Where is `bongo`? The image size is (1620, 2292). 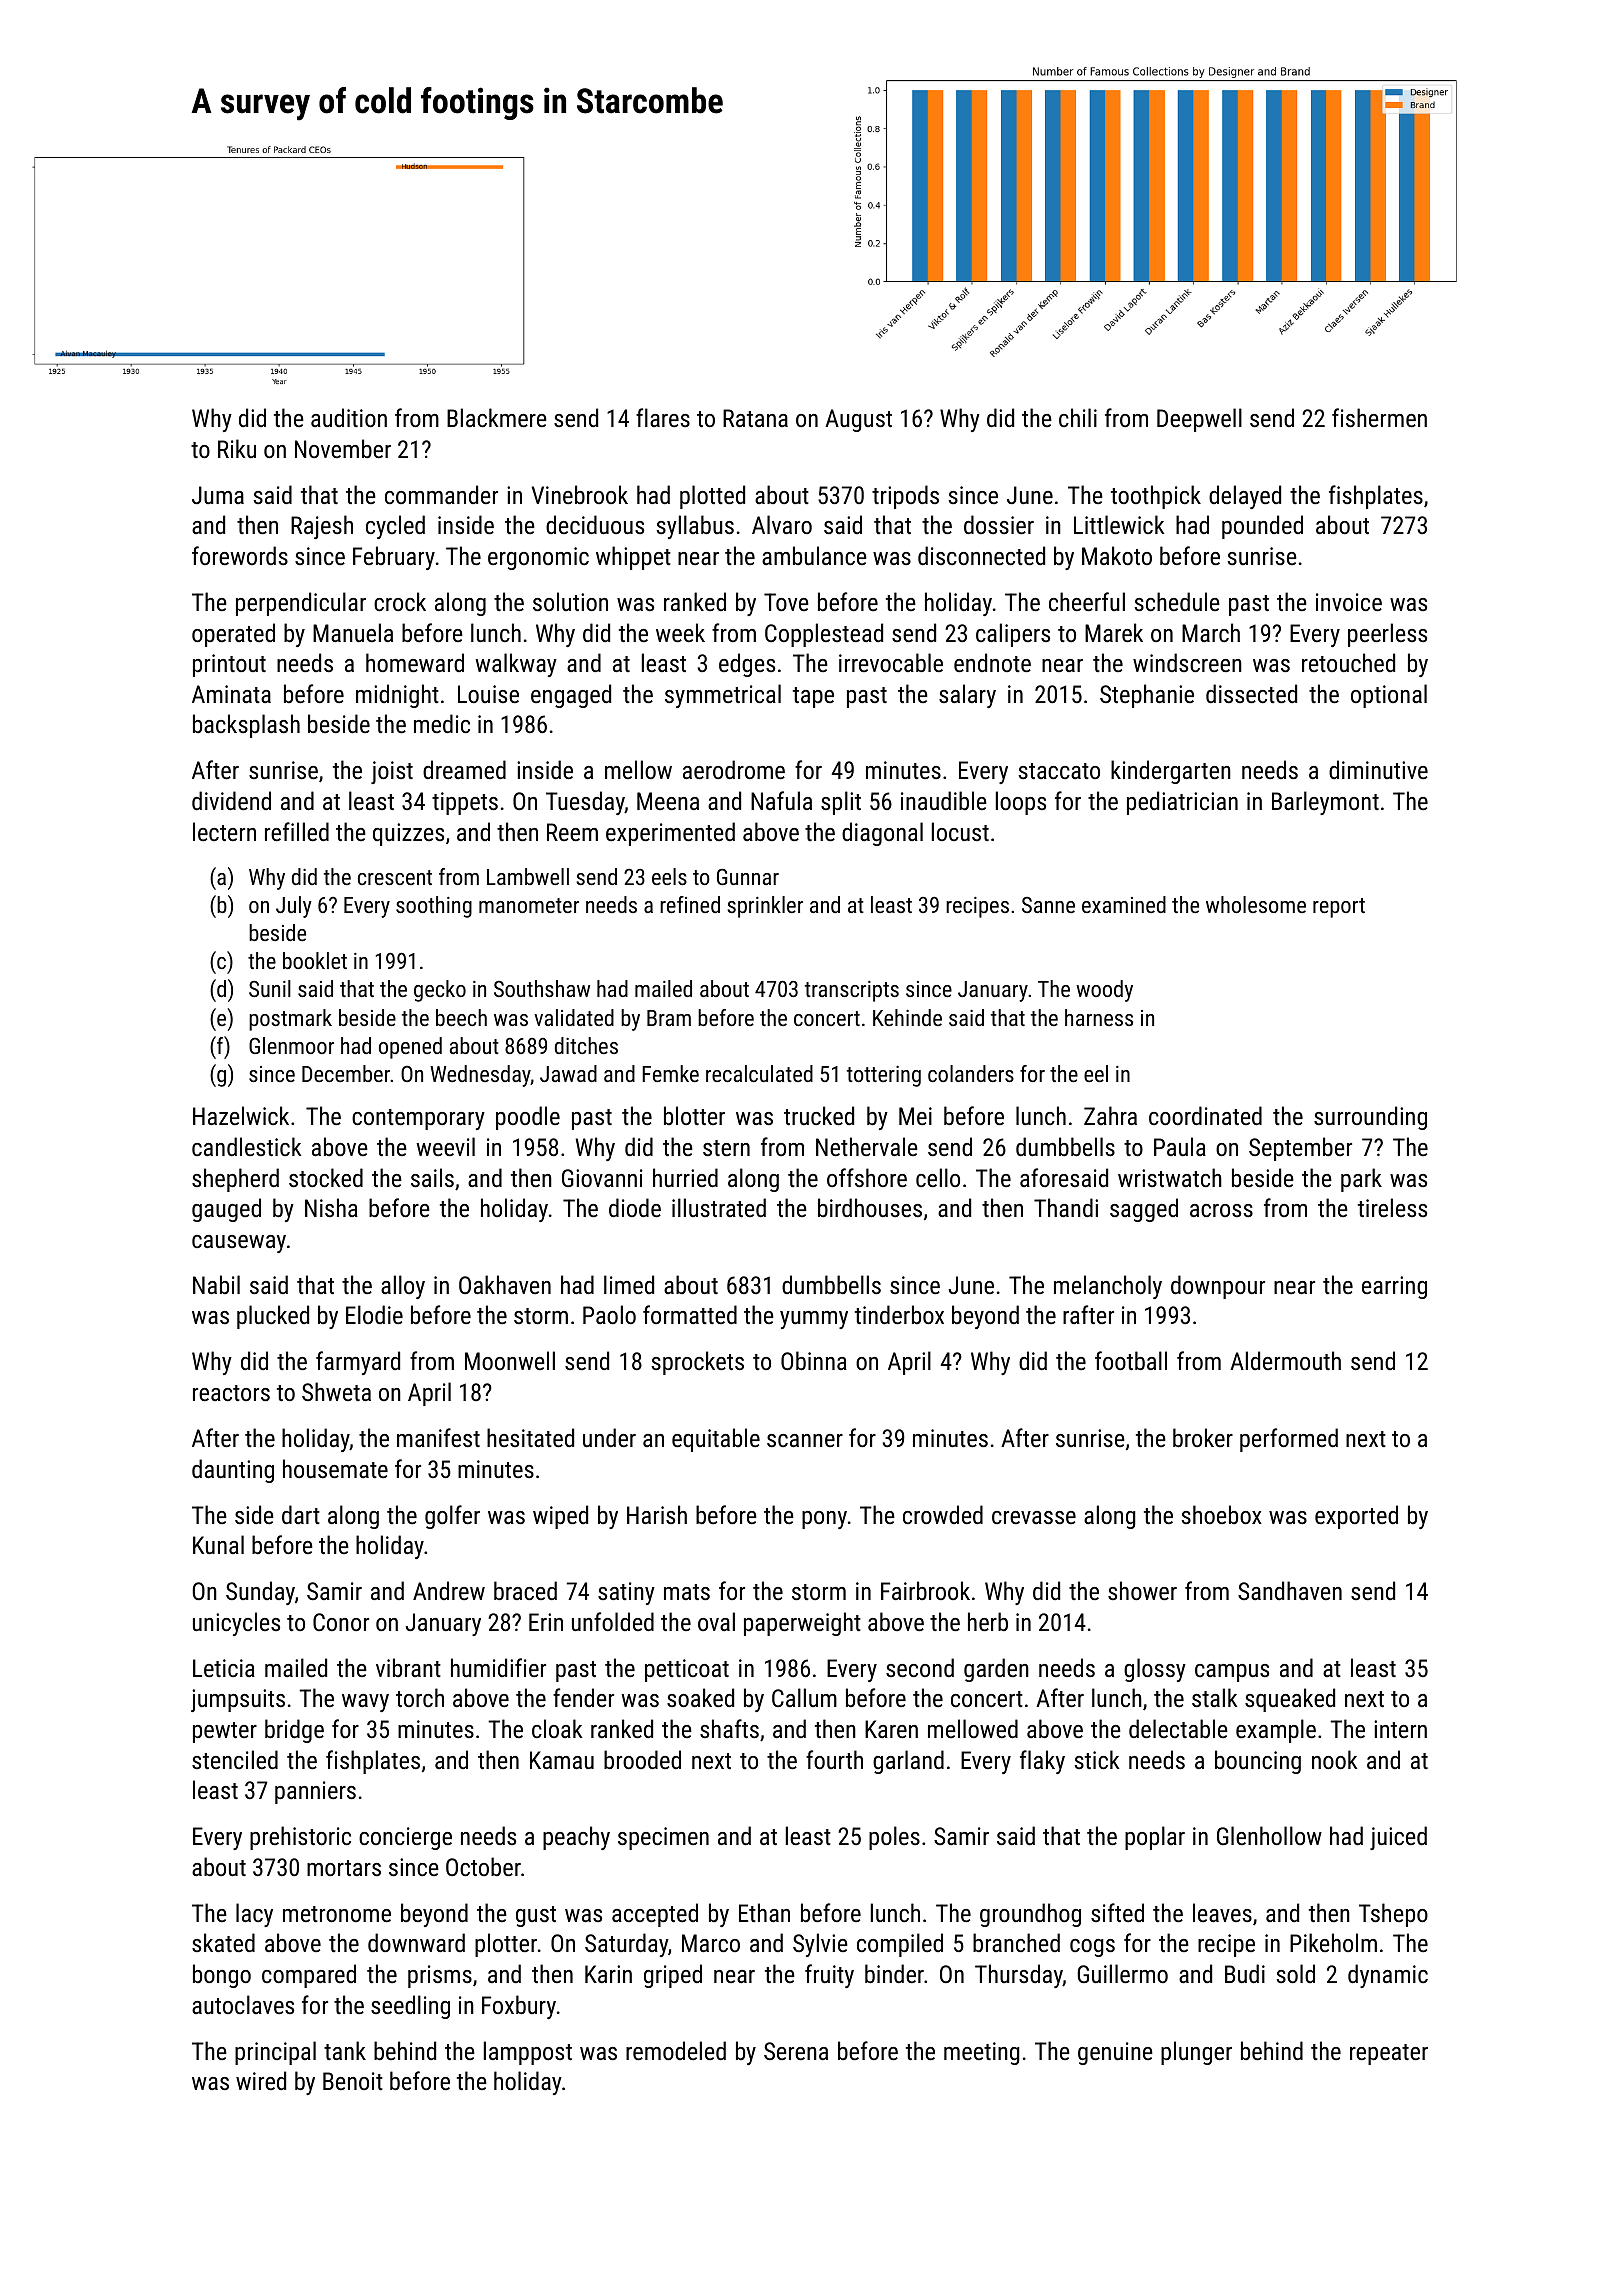
bongo is located at coordinates (222, 1976).
